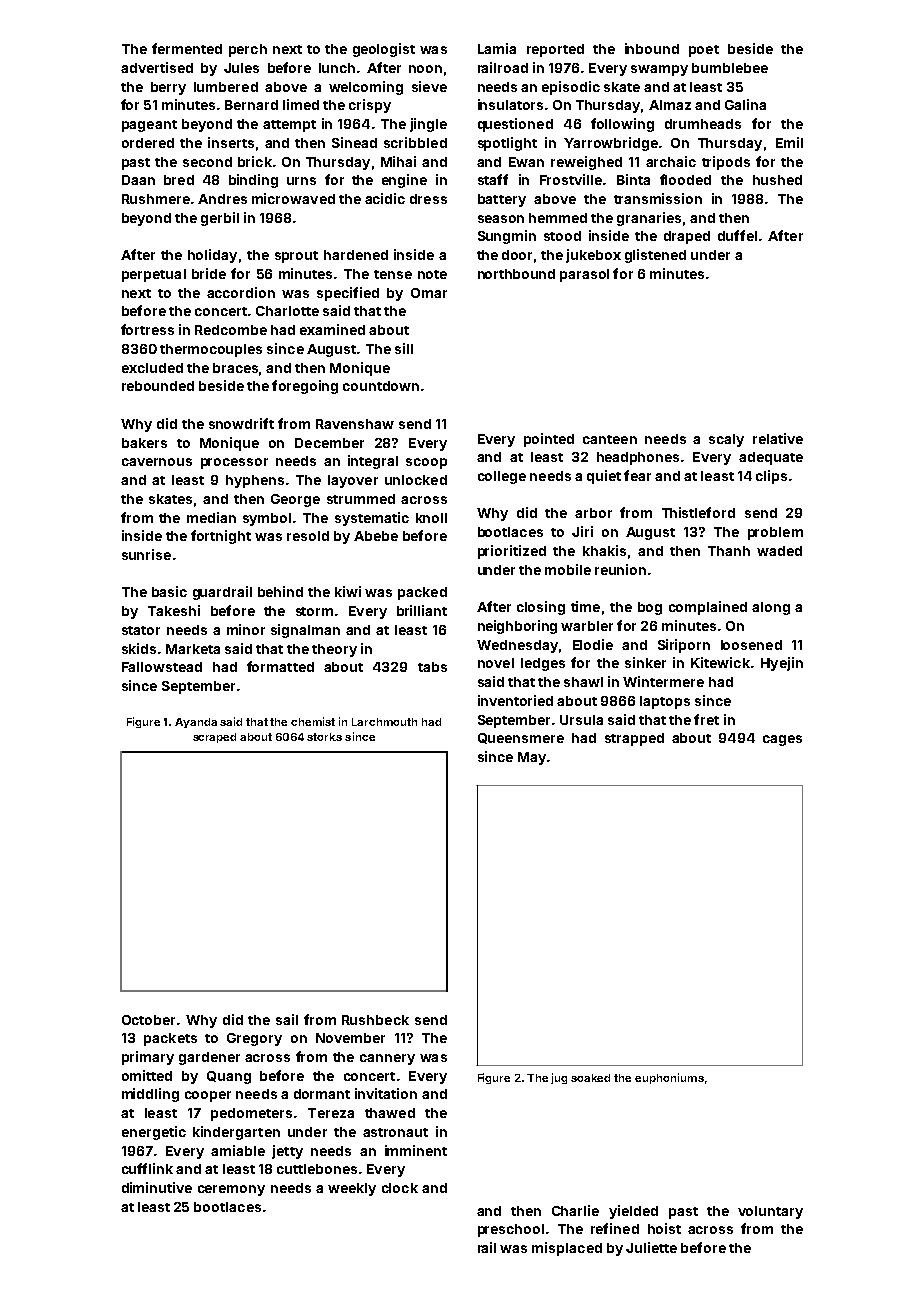 The height and width of the document is (1308, 924). What do you see at coordinates (384, 50) in the document?
I see `geologist` at bounding box center [384, 50].
